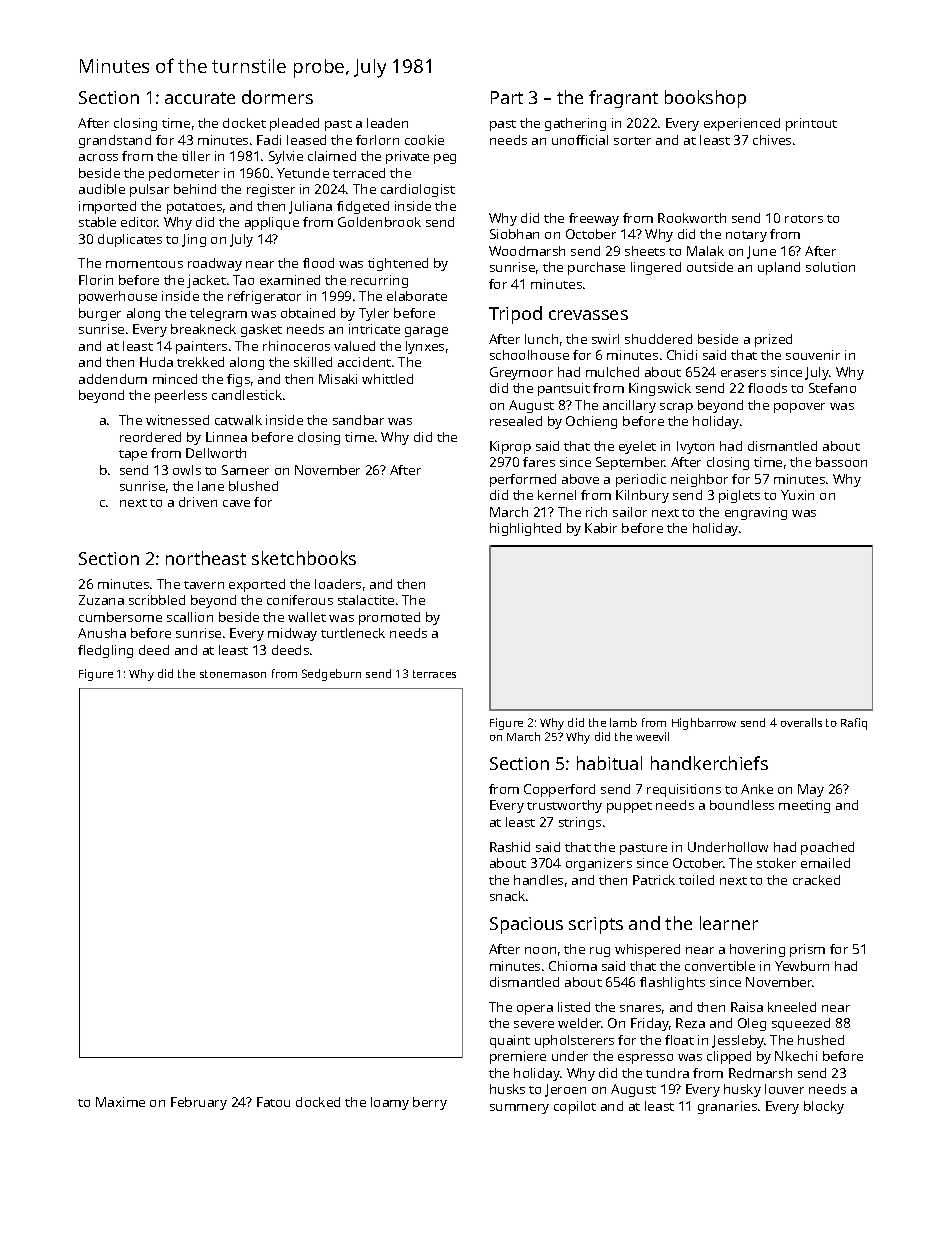 This screenshot has height=1233, width=952. Describe the element at coordinates (120, 1102) in the screenshot. I see `Maxime` at that location.
